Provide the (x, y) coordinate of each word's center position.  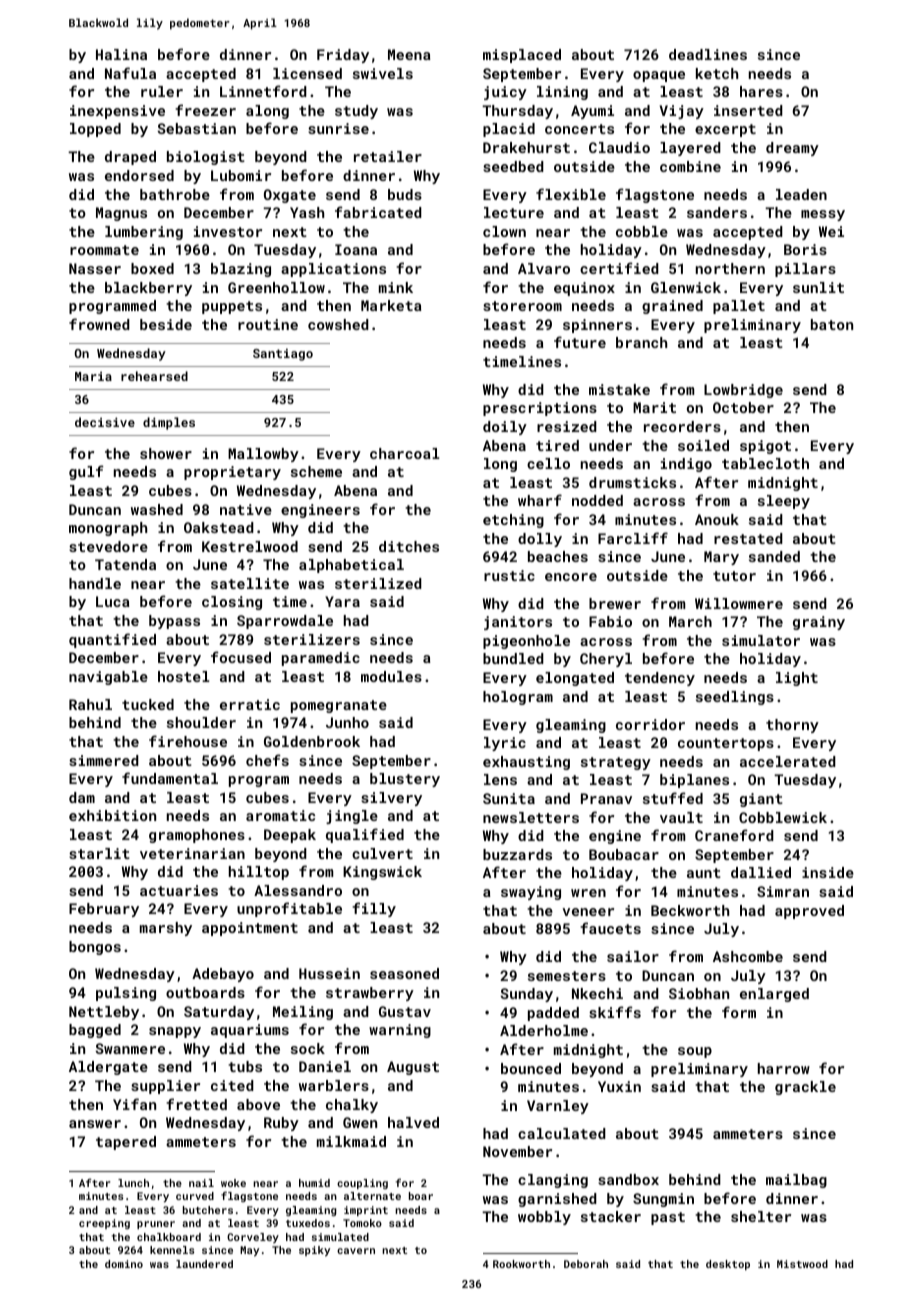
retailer (388, 156)
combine (690, 166)
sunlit (818, 287)
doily (505, 428)
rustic (509, 575)
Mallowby (263, 455)
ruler (162, 91)
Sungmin (663, 1200)
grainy (819, 623)
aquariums (250, 1031)
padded (553, 1014)
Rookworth (521, 1264)
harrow (784, 1068)
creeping (104, 1224)
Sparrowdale (285, 622)
